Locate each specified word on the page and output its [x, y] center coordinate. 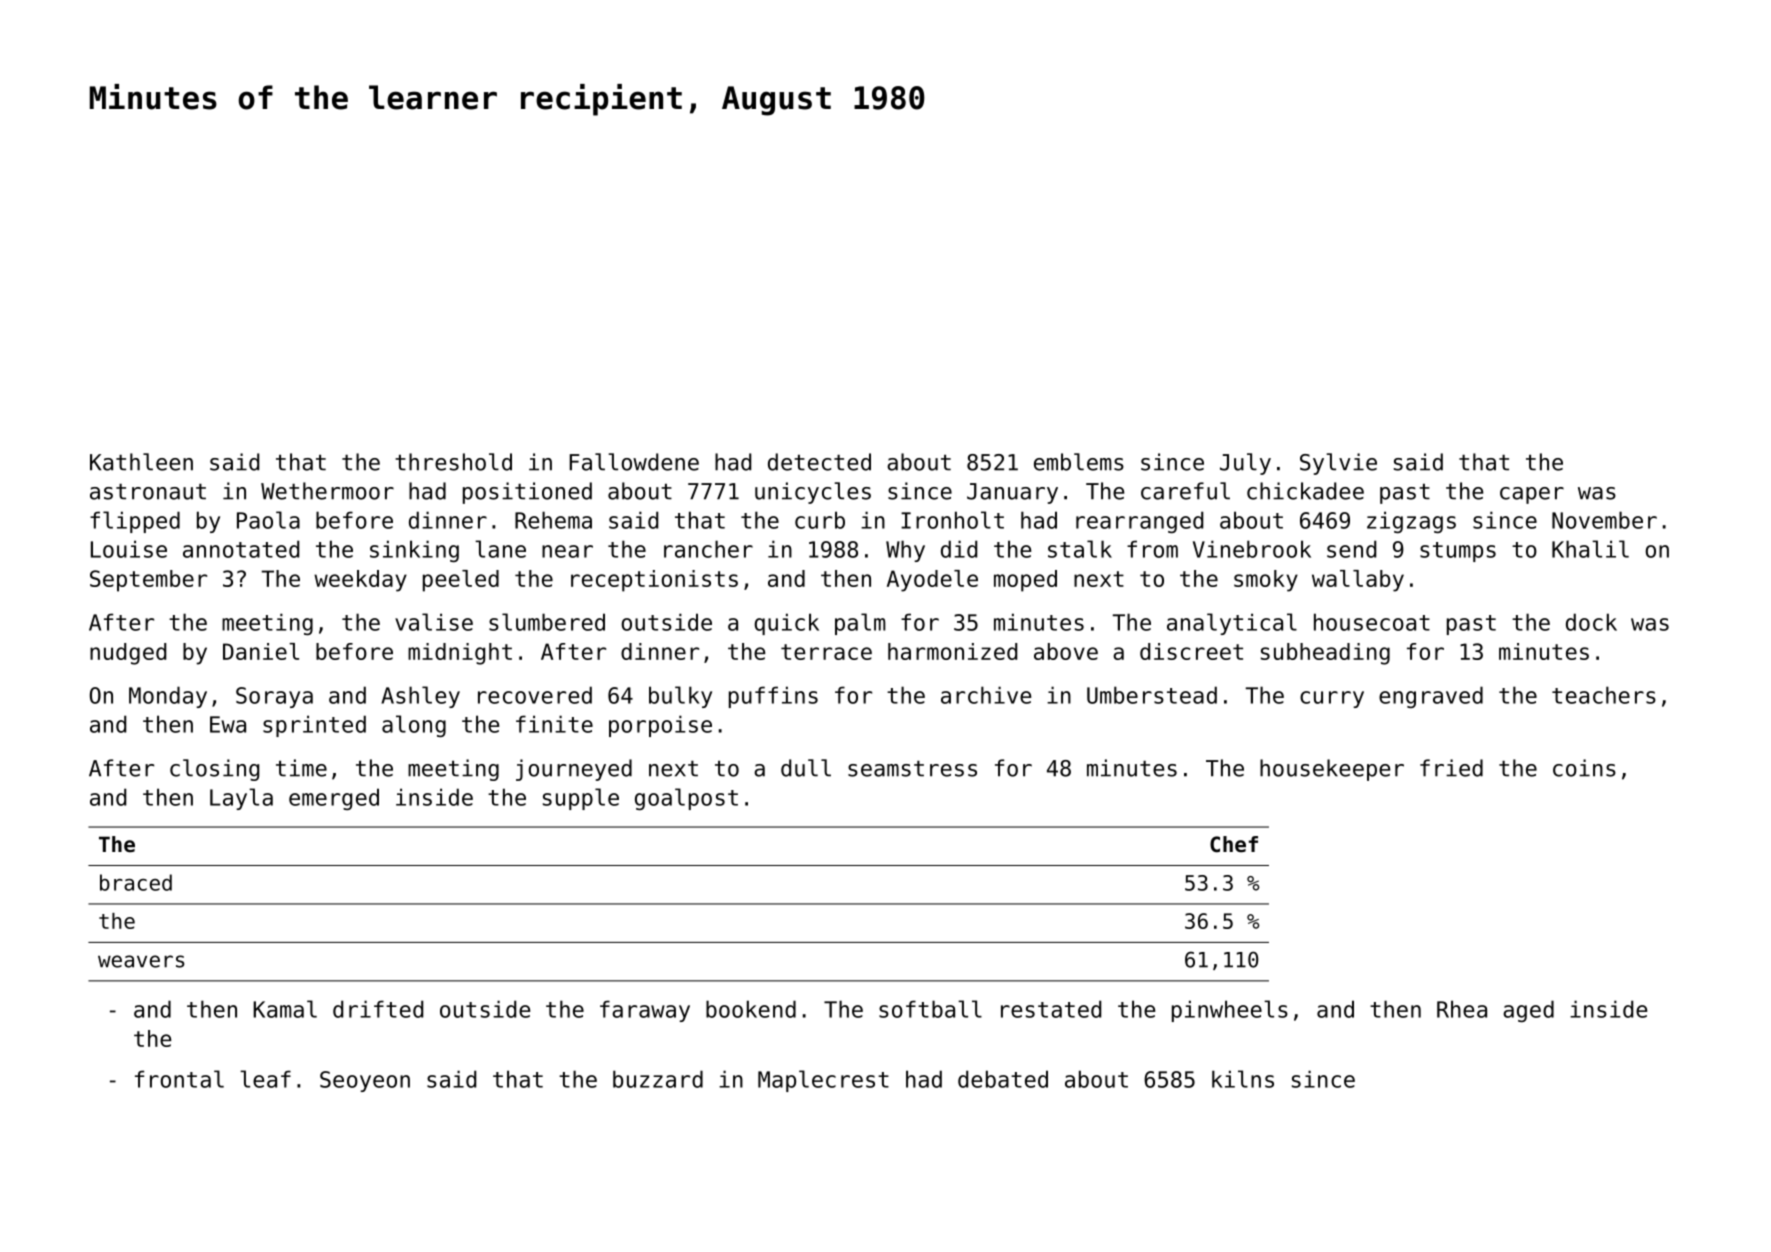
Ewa [228, 724]
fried [1451, 768]
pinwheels [1230, 1011]
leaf [265, 1079]
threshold [453, 462]
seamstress [912, 768]
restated [1051, 1009]
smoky [1266, 581]
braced [136, 882]
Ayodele [932, 581]
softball [930, 1009]
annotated [241, 549]
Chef [1234, 844]
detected [819, 462]
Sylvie [1338, 464]
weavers [141, 961]
